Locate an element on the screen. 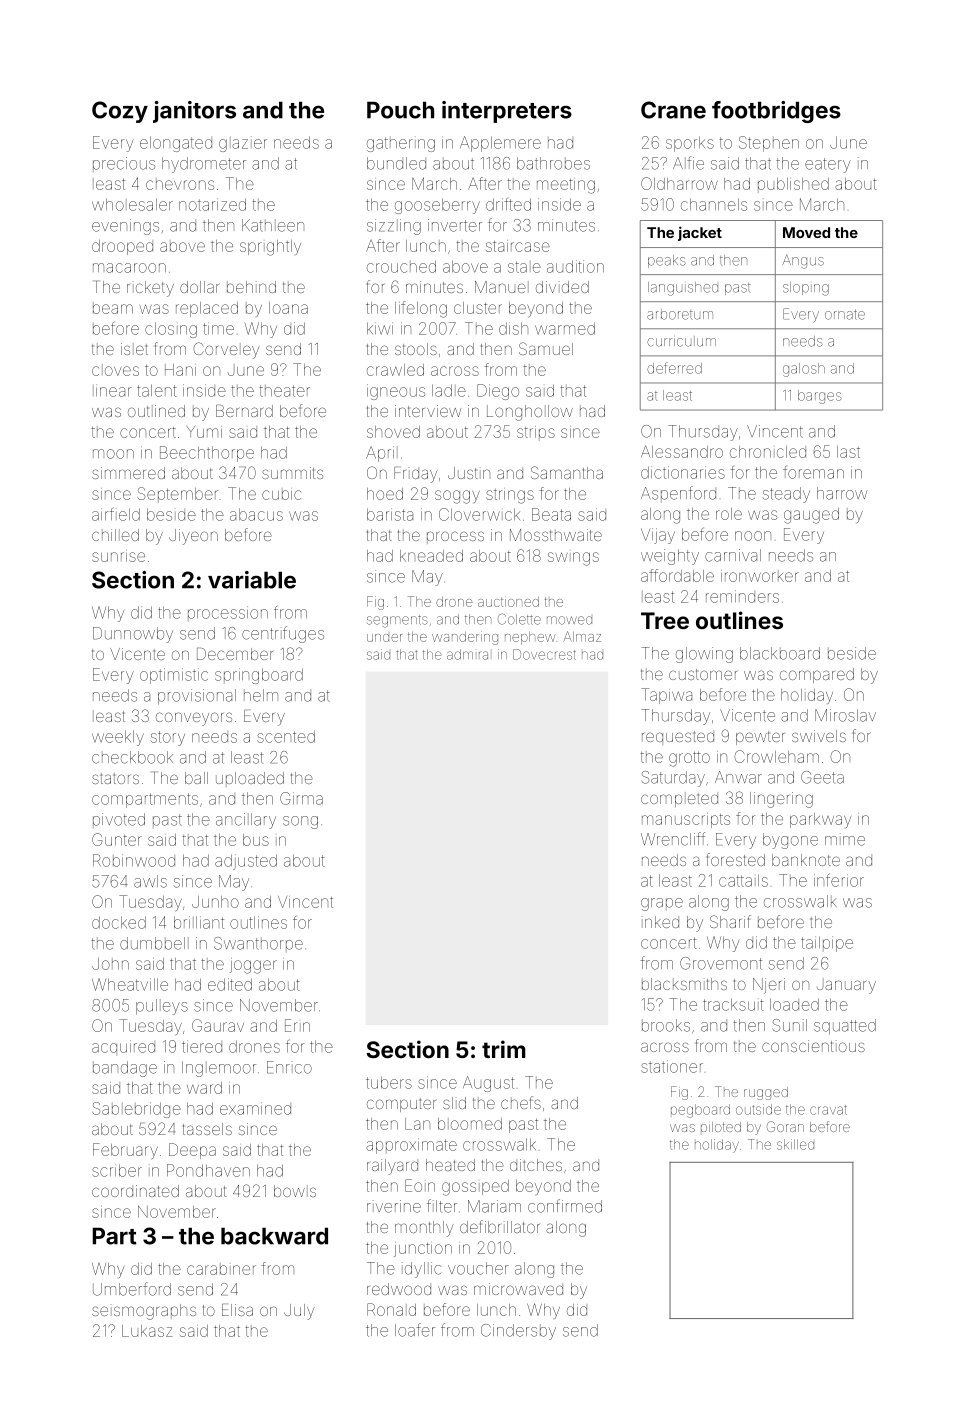 The width and height of the screenshot is (974, 1411). inferior is located at coordinates (839, 880).
